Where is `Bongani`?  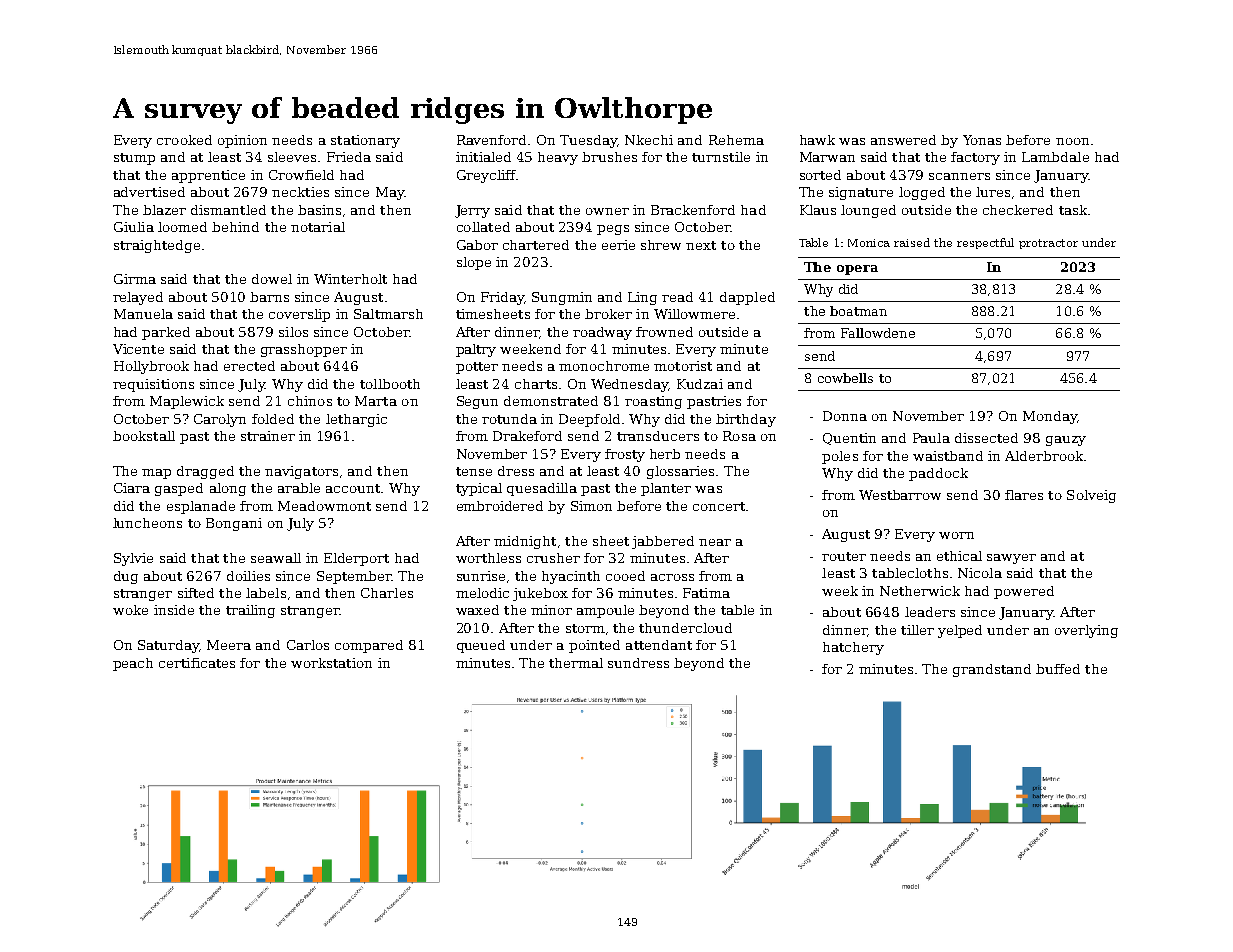
Bongani is located at coordinates (234, 524).
